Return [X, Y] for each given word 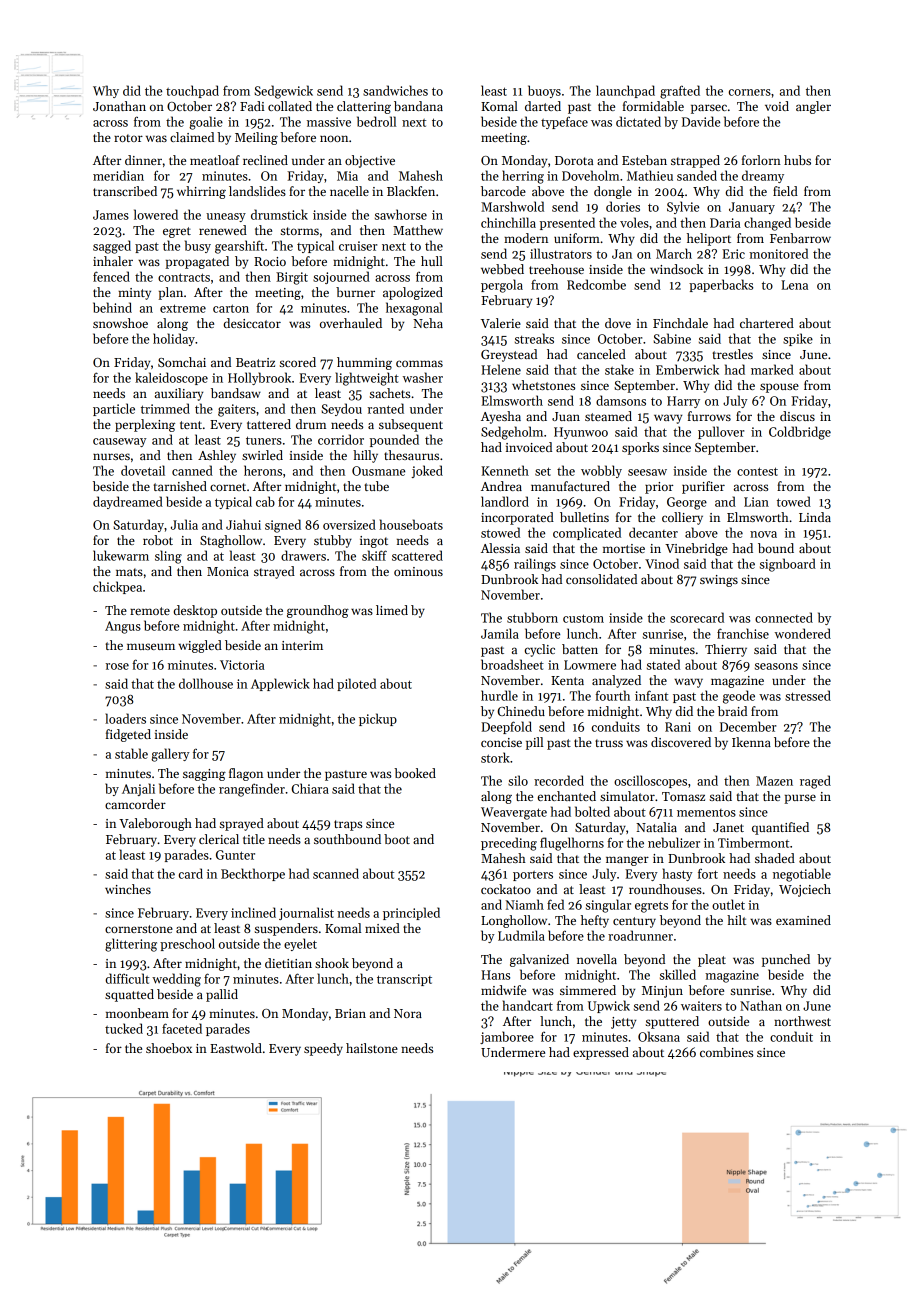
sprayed [242, 824]
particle [114, 409]
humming [364, 363]
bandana [418, 106]
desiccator [252, 323]
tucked [124, 1028]
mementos [706, 813]
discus [797, 416]
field [785, 191]
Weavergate [514, 813]
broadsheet [512, 664]
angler [813, 107]
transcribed [125, 191]
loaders [125, 718]
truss [609, 743]
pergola [502, 286]
